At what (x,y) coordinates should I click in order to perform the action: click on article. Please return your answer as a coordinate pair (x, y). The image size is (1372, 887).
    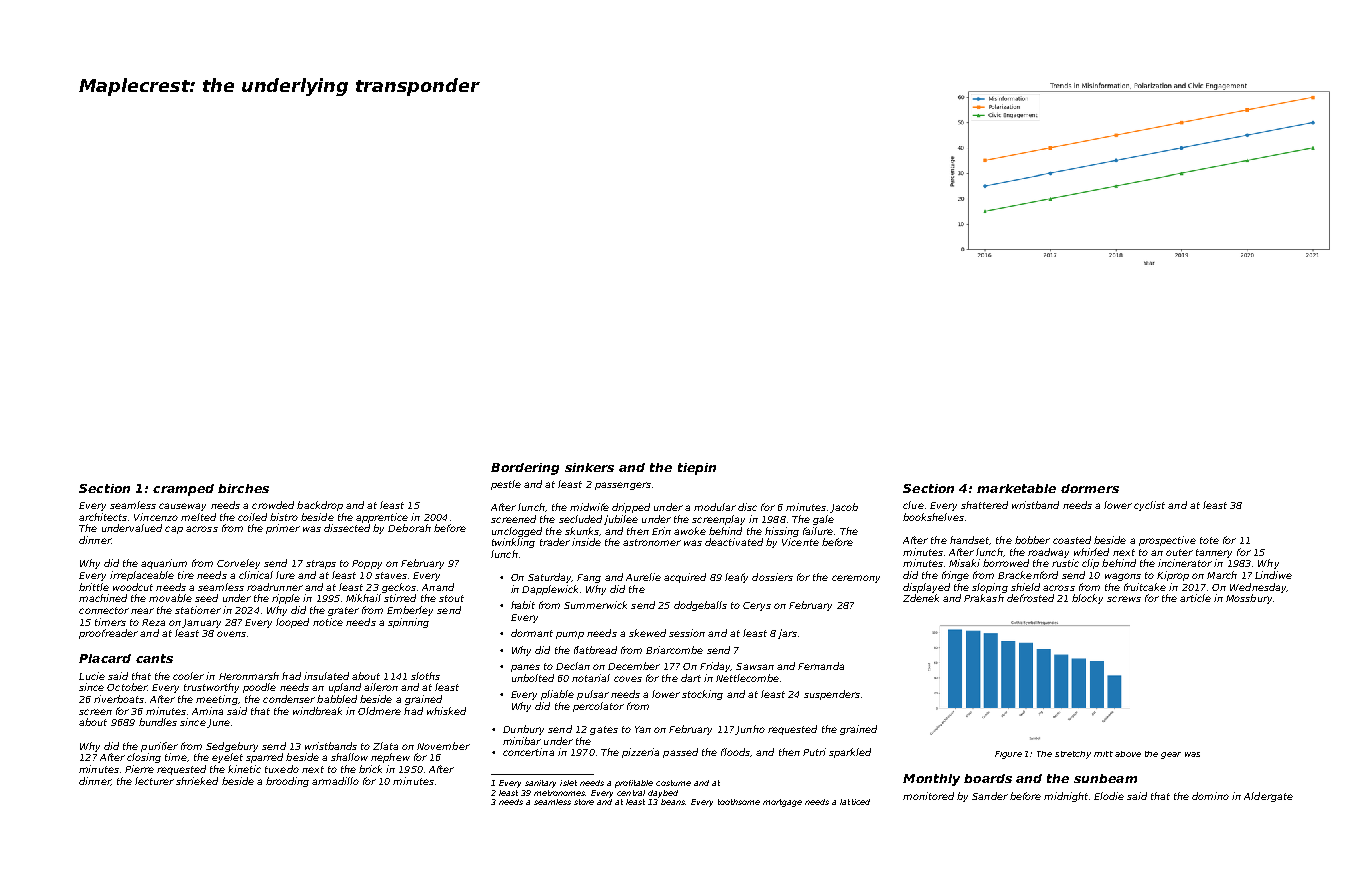
    Looking at the image, I should click on (1195, 598).
